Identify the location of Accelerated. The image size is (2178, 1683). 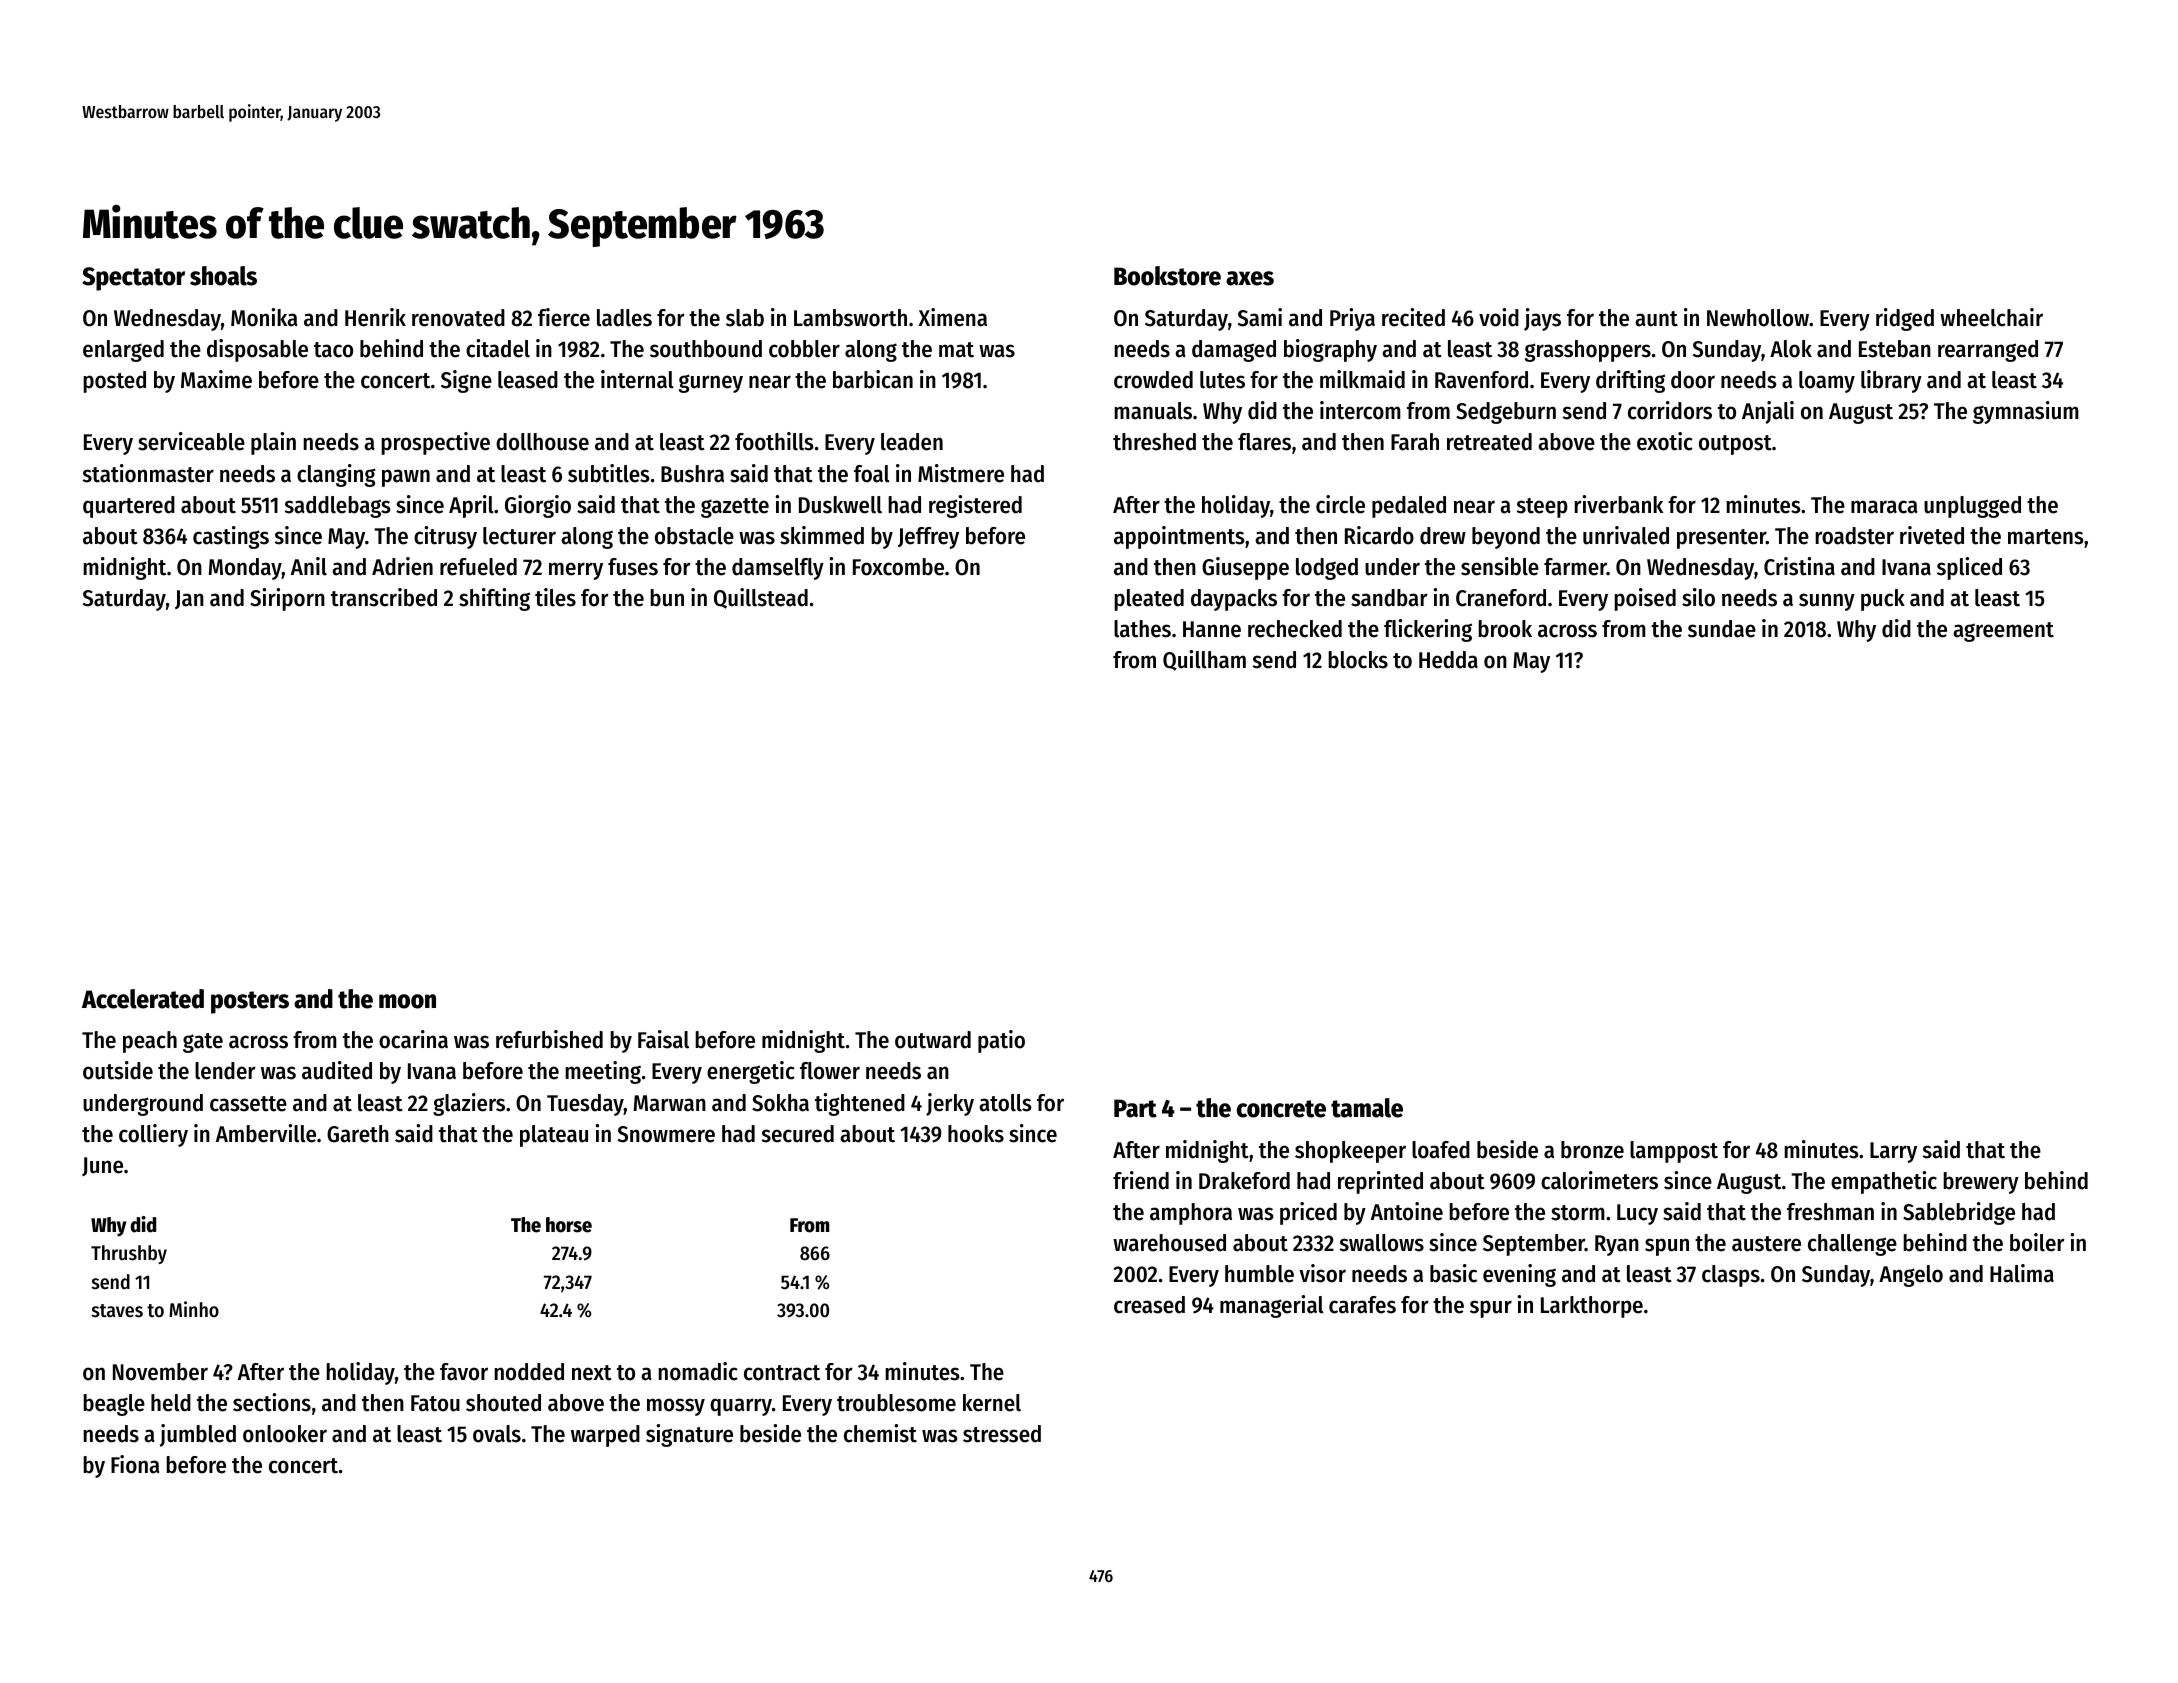
(143, 999).
